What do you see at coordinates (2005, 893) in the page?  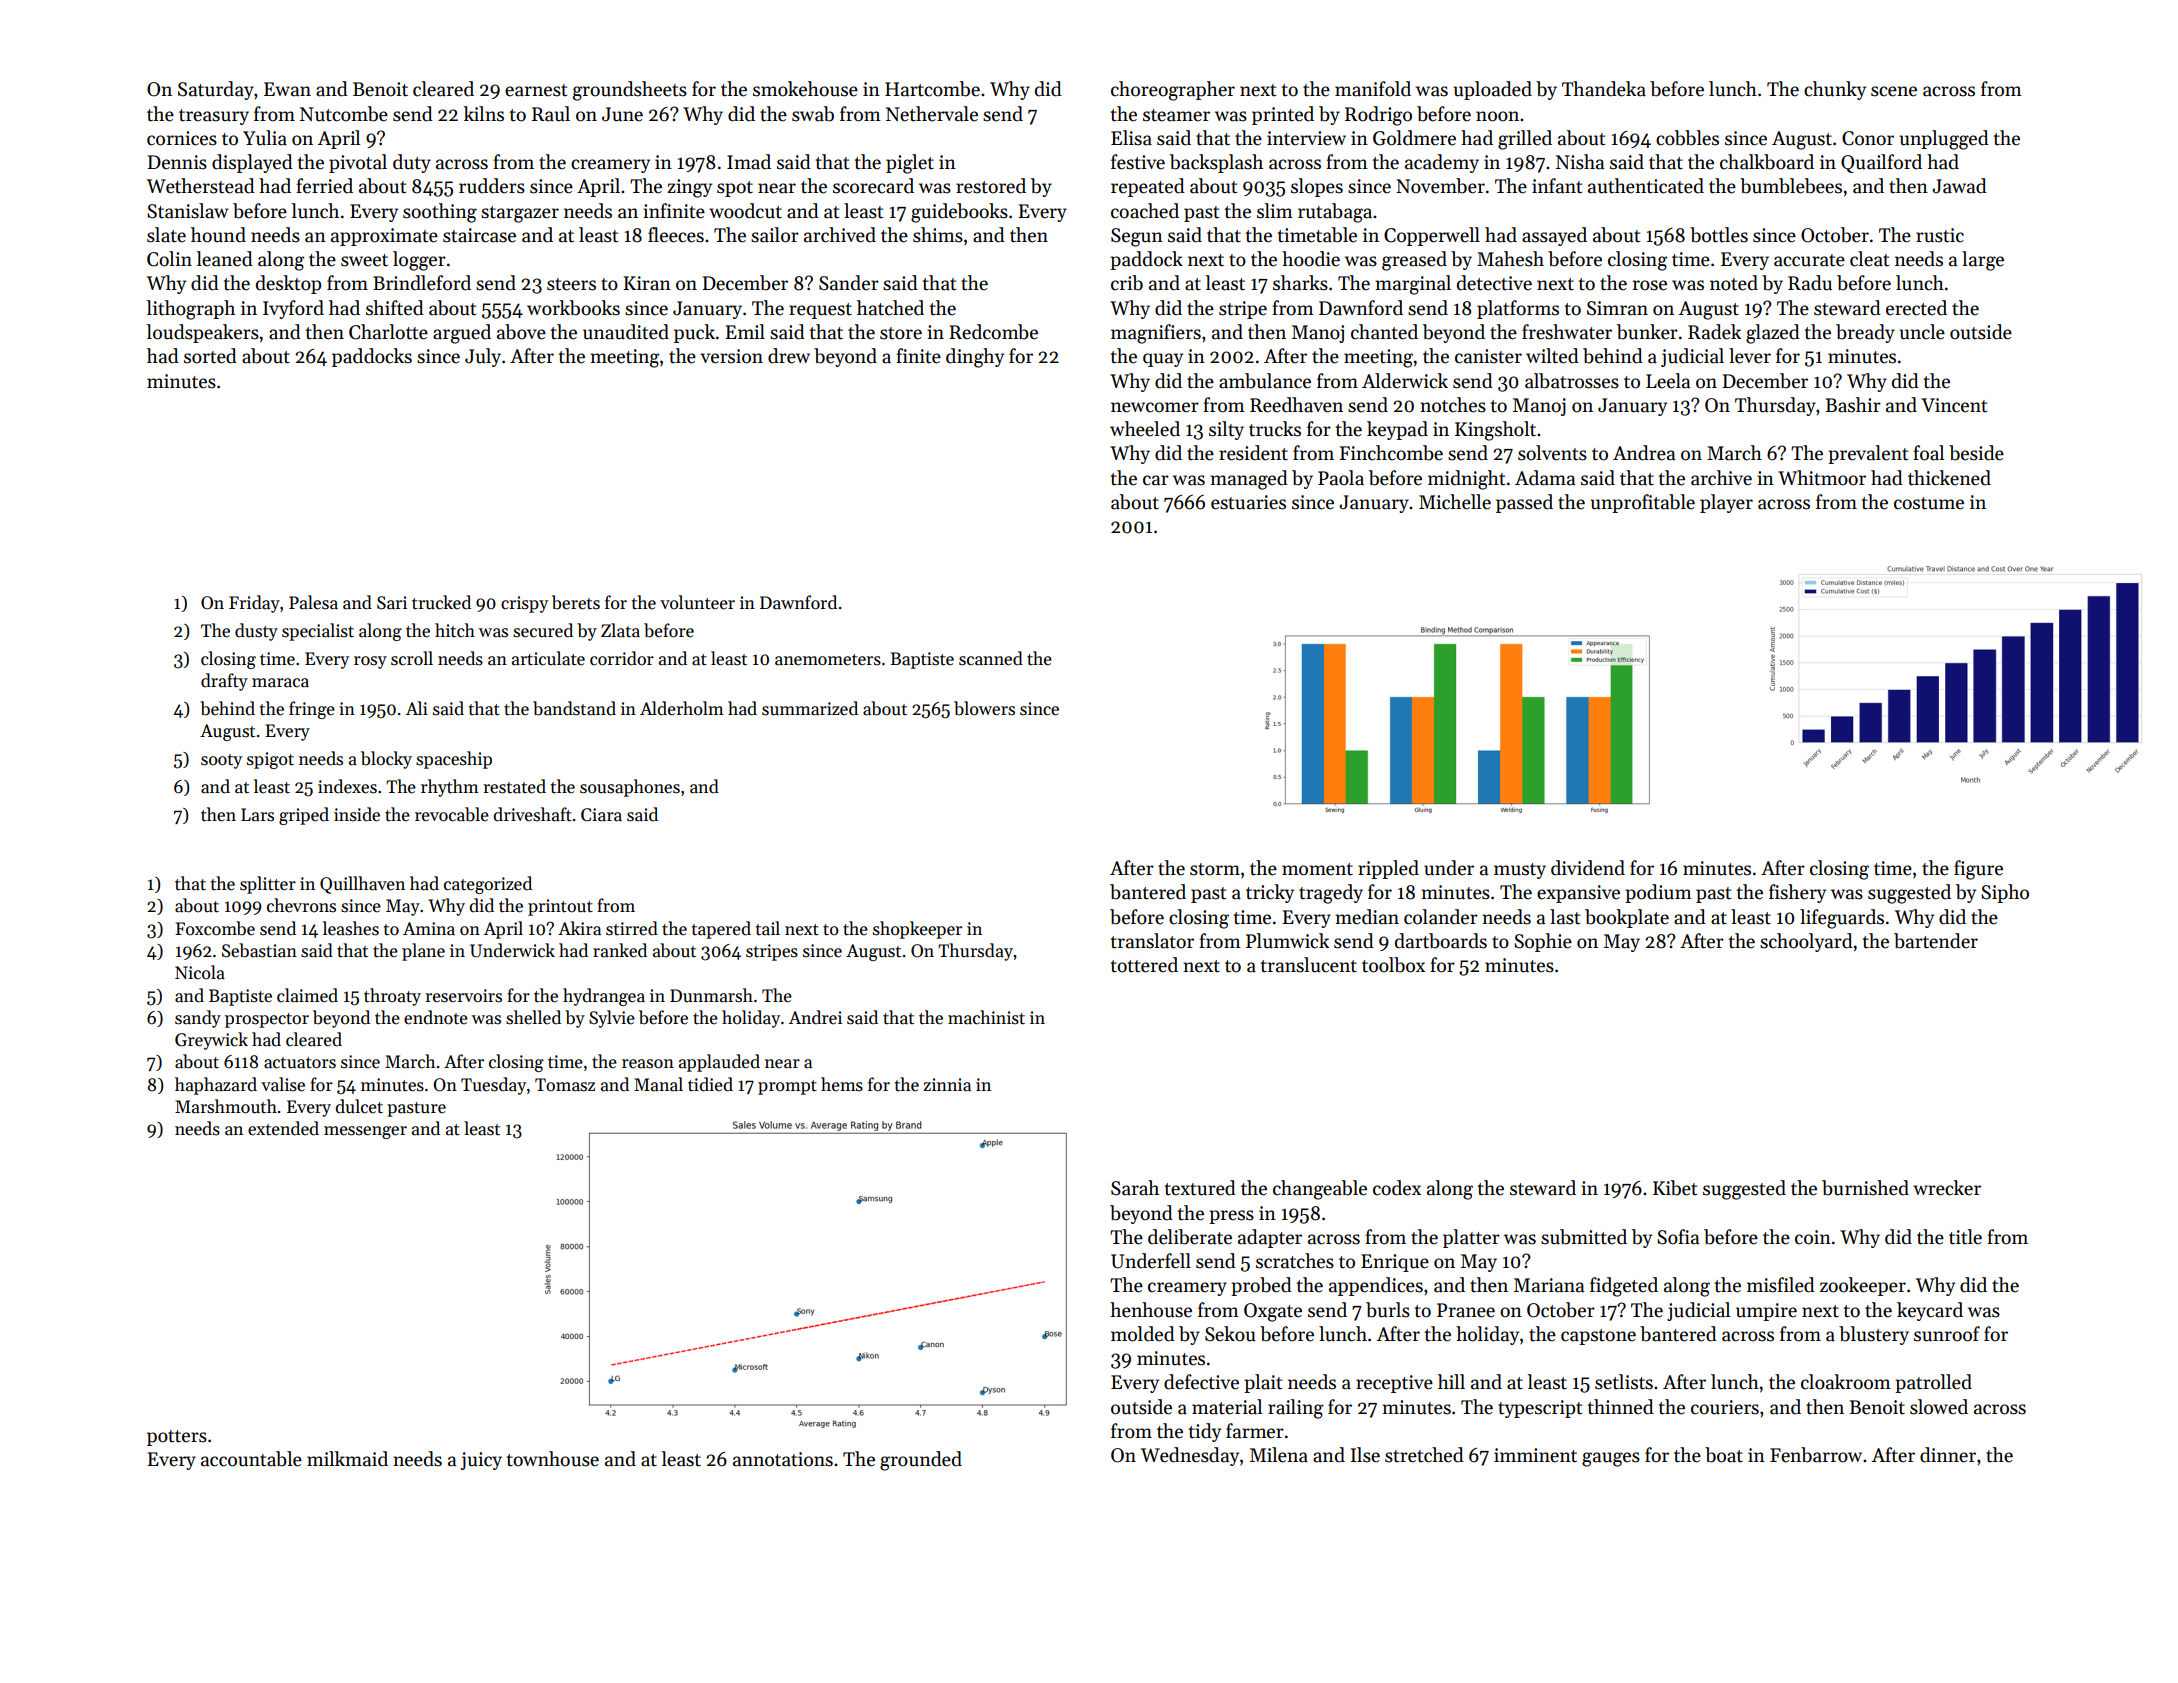 I see `Sipho` at bounding box center [2005, 893].
